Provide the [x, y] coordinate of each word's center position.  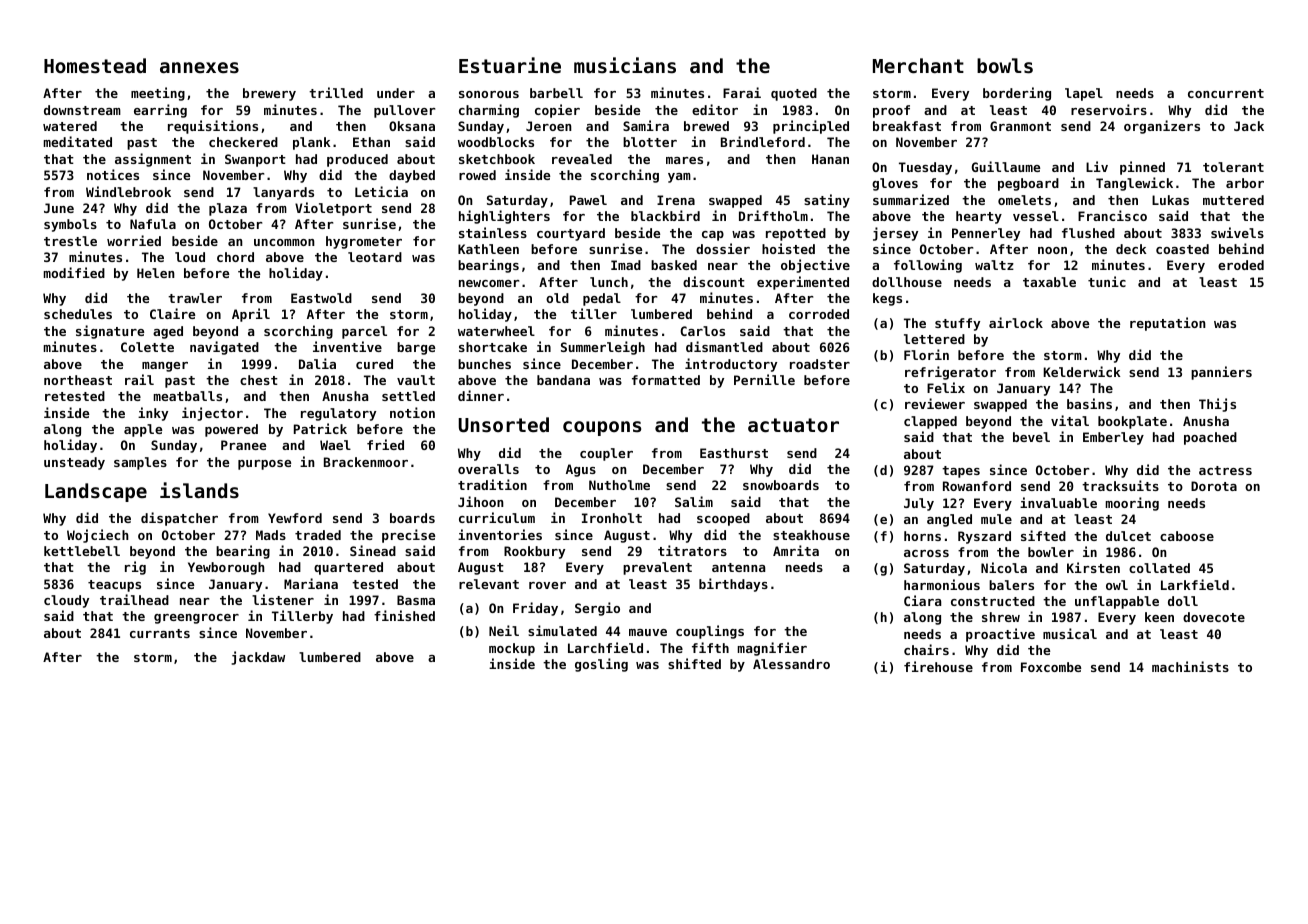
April [251, 315]
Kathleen [488, 249]
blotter [650, 142]
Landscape [96, 492]
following [928, 266]
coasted [1182, 249]
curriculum [497, 517]
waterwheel [496, 331]
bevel [1031, 437]
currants [160, 633]
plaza [228, 209]
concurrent [1226, 93]
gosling [601, 665]
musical [1070, 633]
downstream [82, 110]
